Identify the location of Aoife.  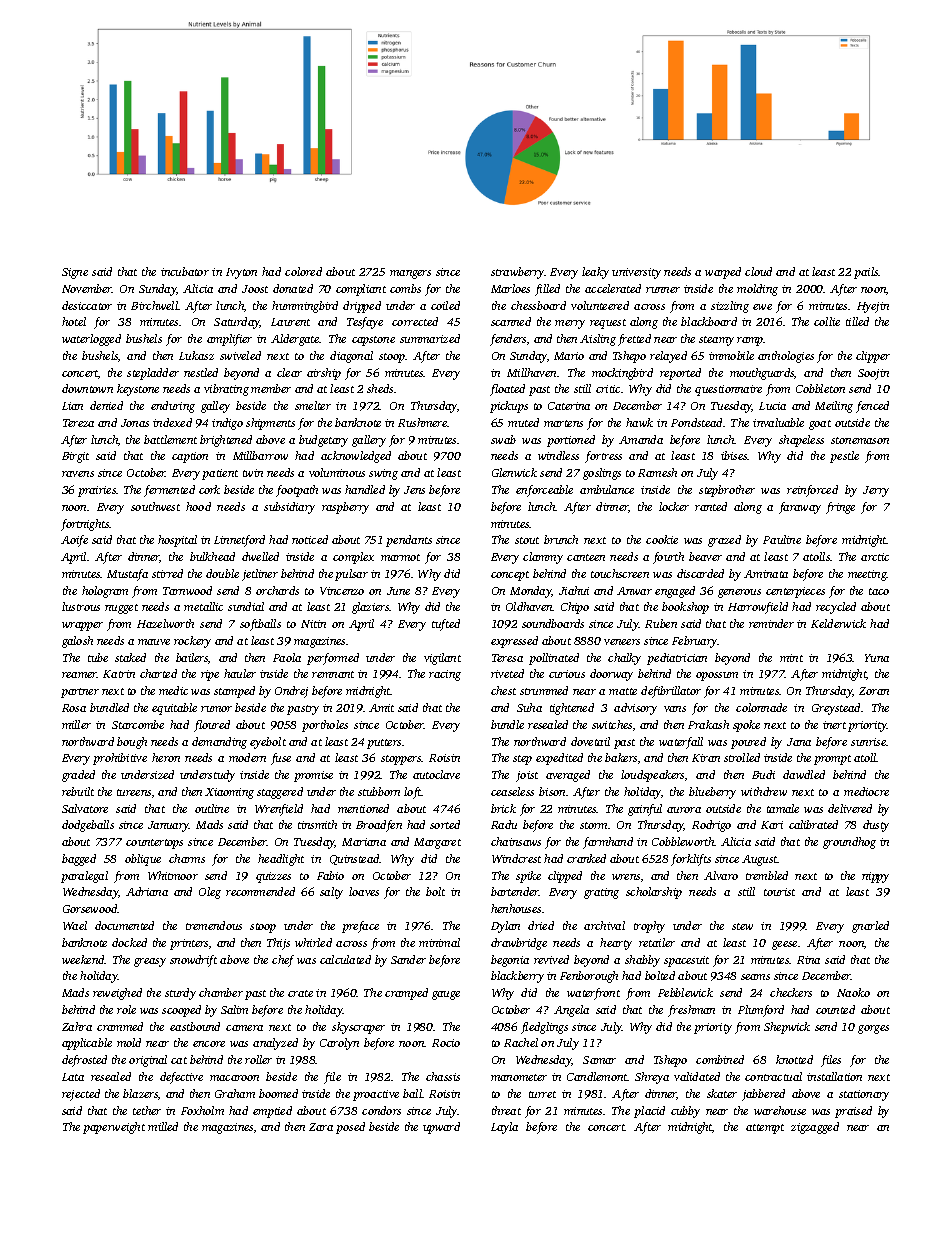
(74, 541).
